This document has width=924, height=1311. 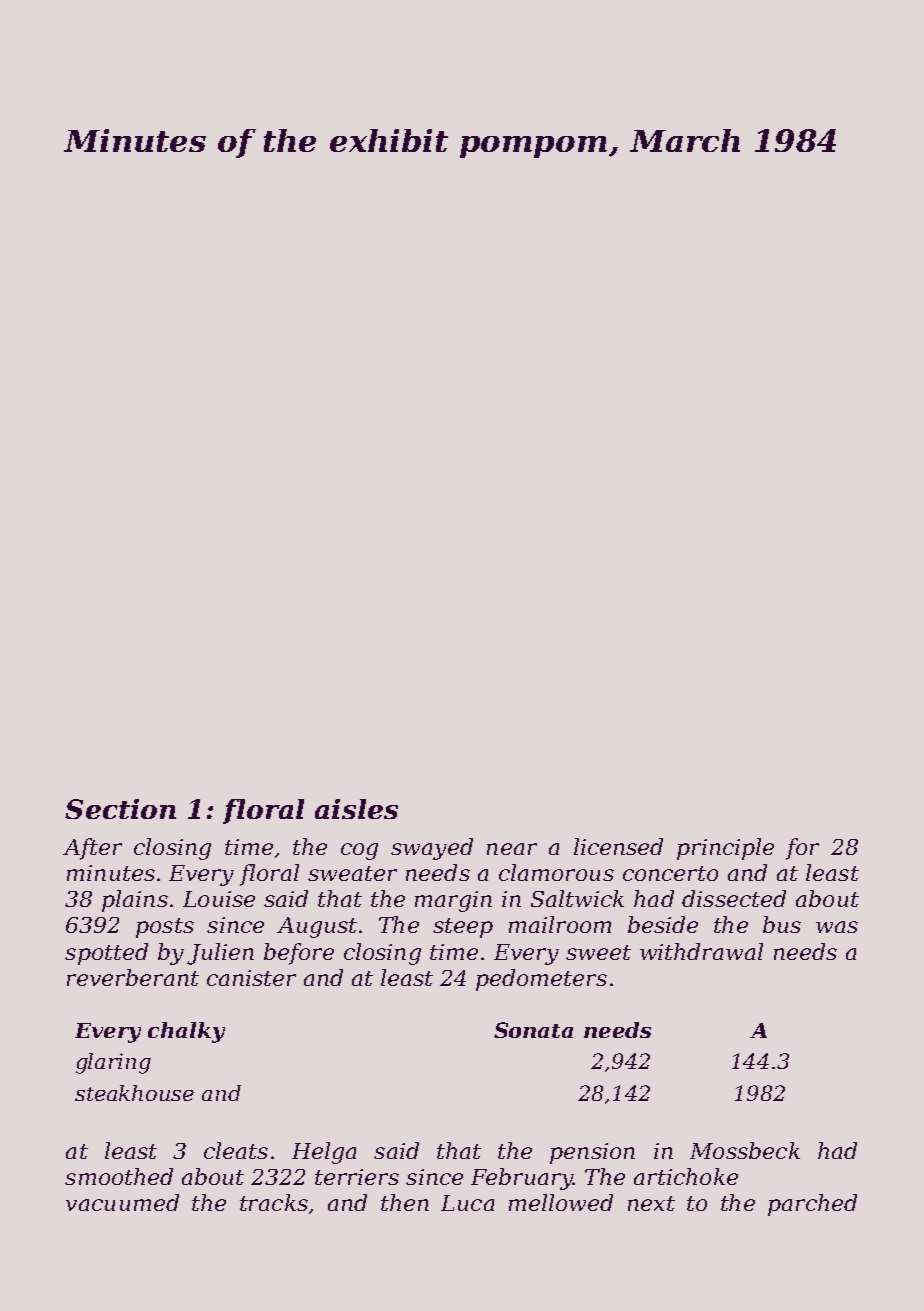 I want to click on margin, so click(x=453, y=901).
